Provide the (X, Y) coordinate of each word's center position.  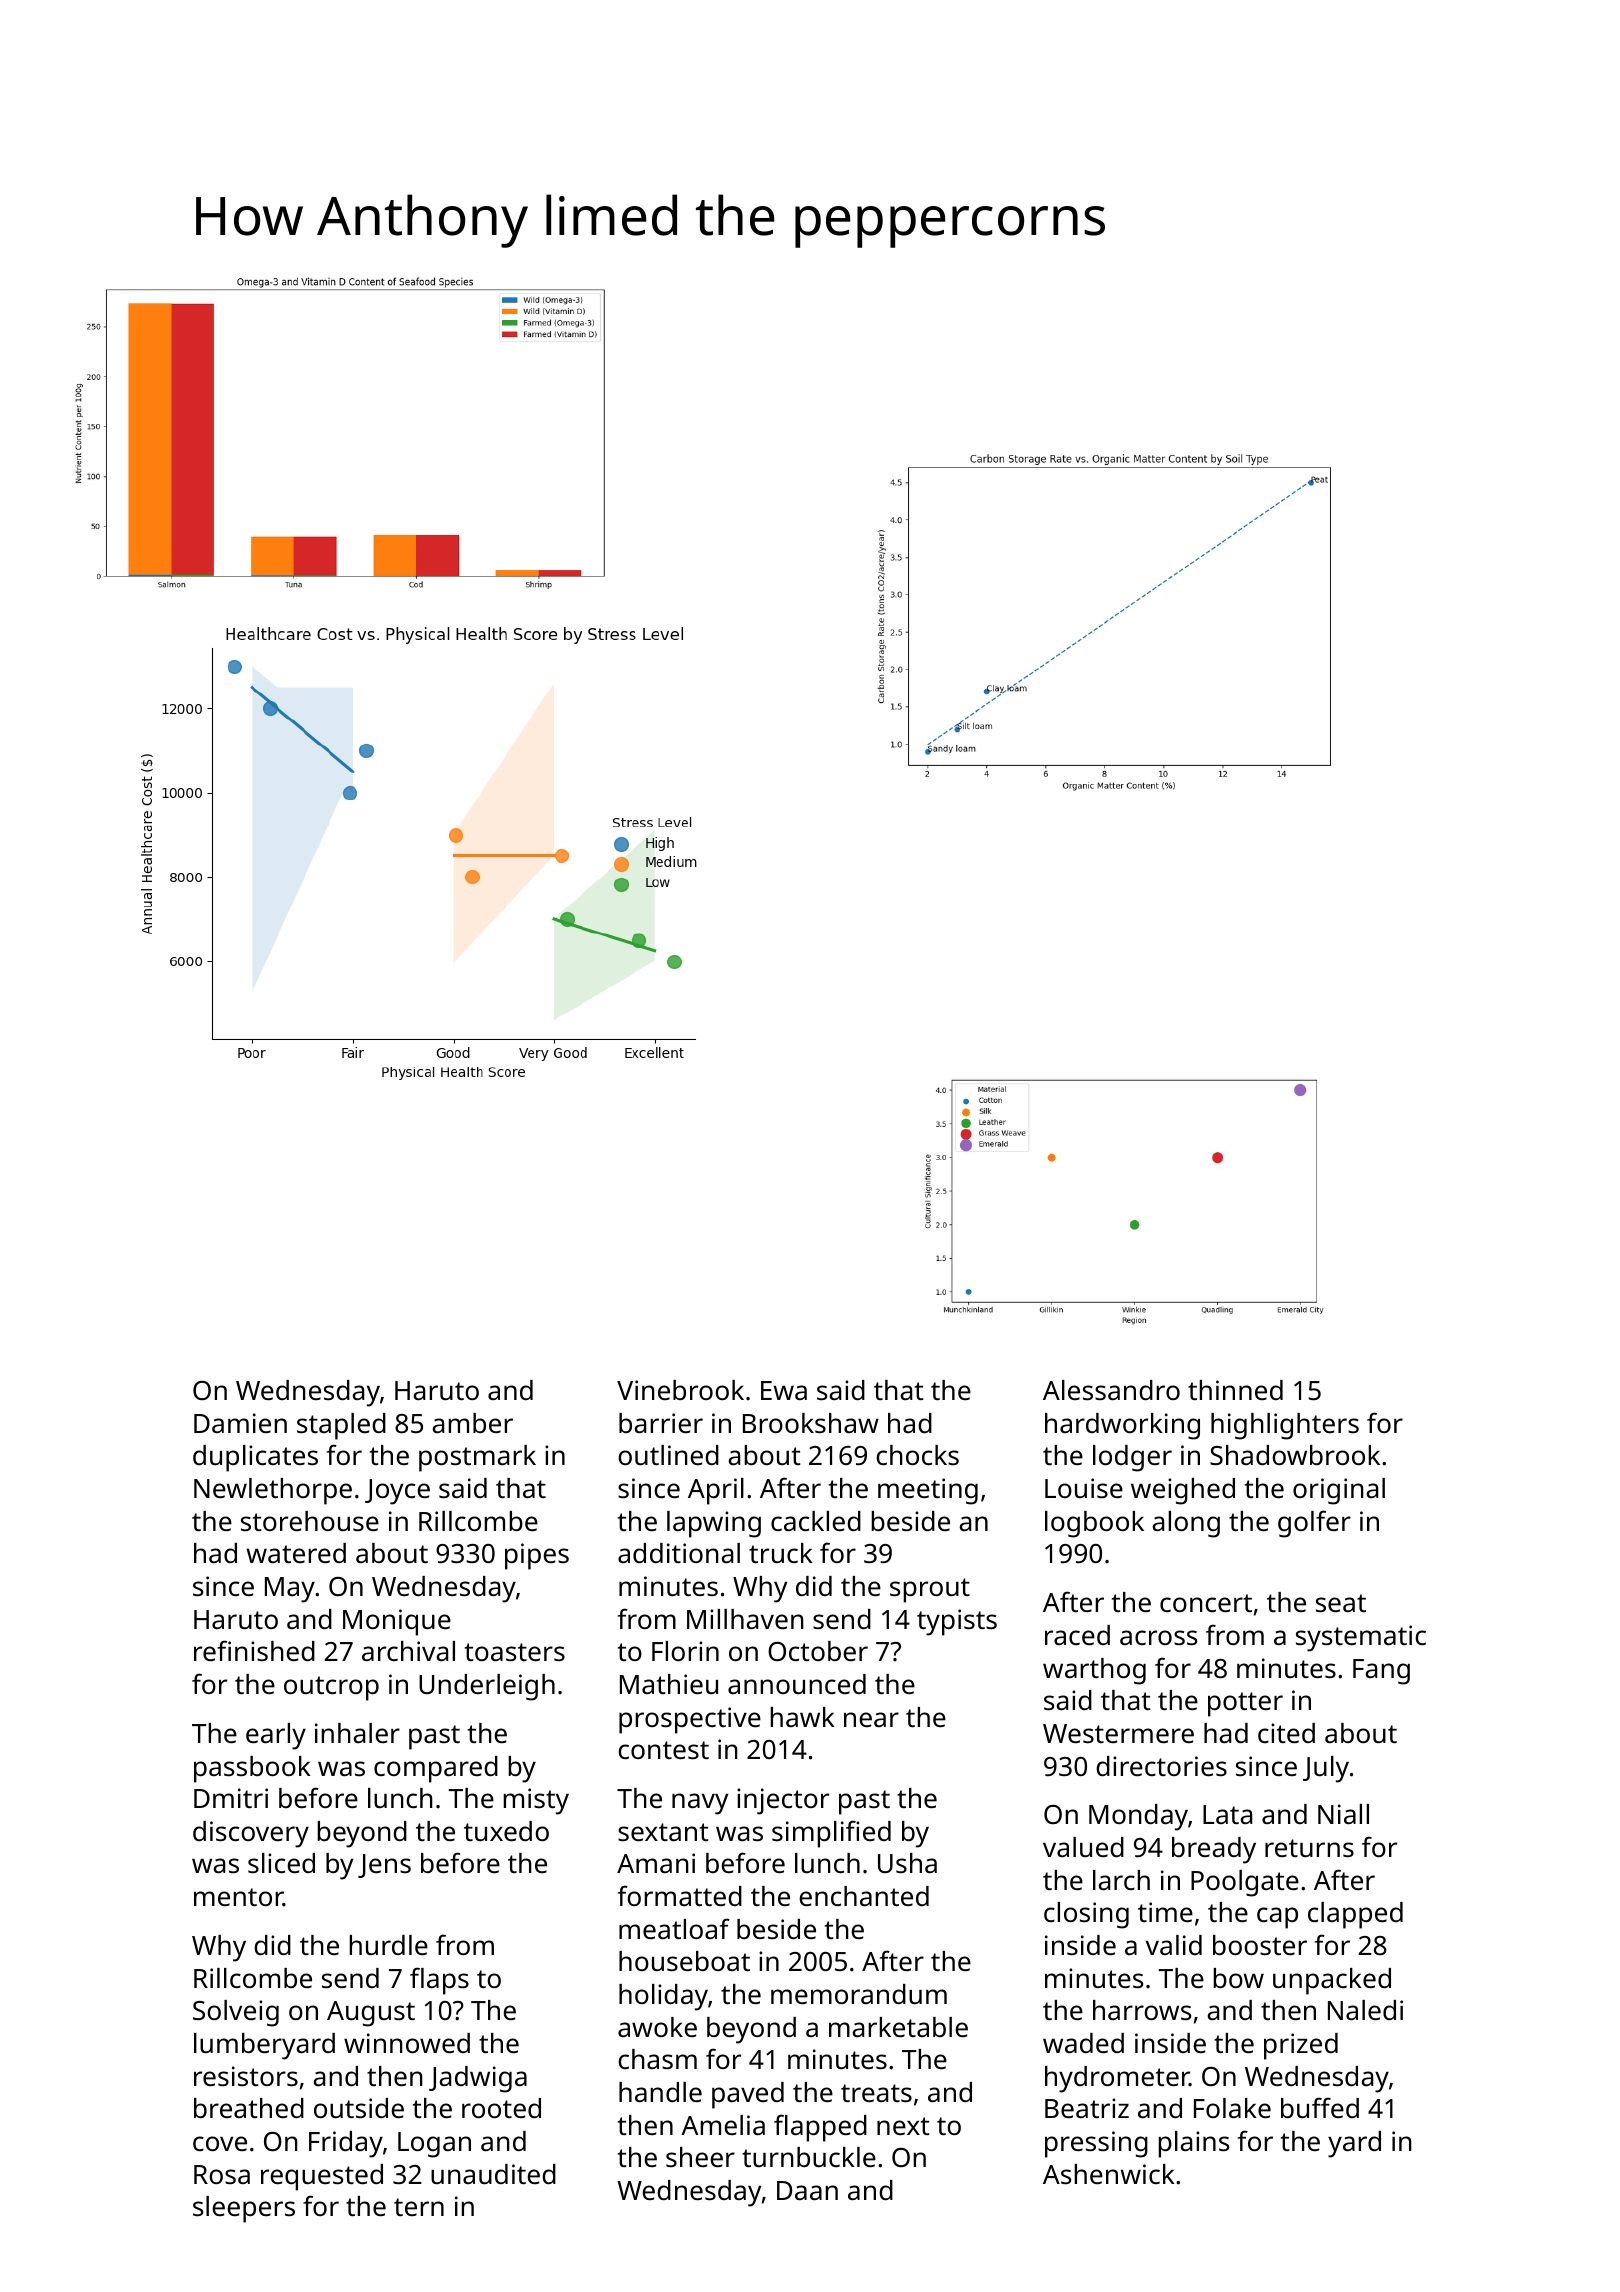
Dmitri (231, 1798)
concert (1206, 1603)
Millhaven (745, 1619)
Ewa (784, 1390)
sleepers (244, 2209)
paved (748, 2095)
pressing (1096, 2144)
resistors (246, 2076)
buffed (1320, 2107)
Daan (807, 2190)
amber (473, 1423)
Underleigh (487, 1687)
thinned (1235, 1390)
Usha (907, 1863)
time (1165, 1912)
